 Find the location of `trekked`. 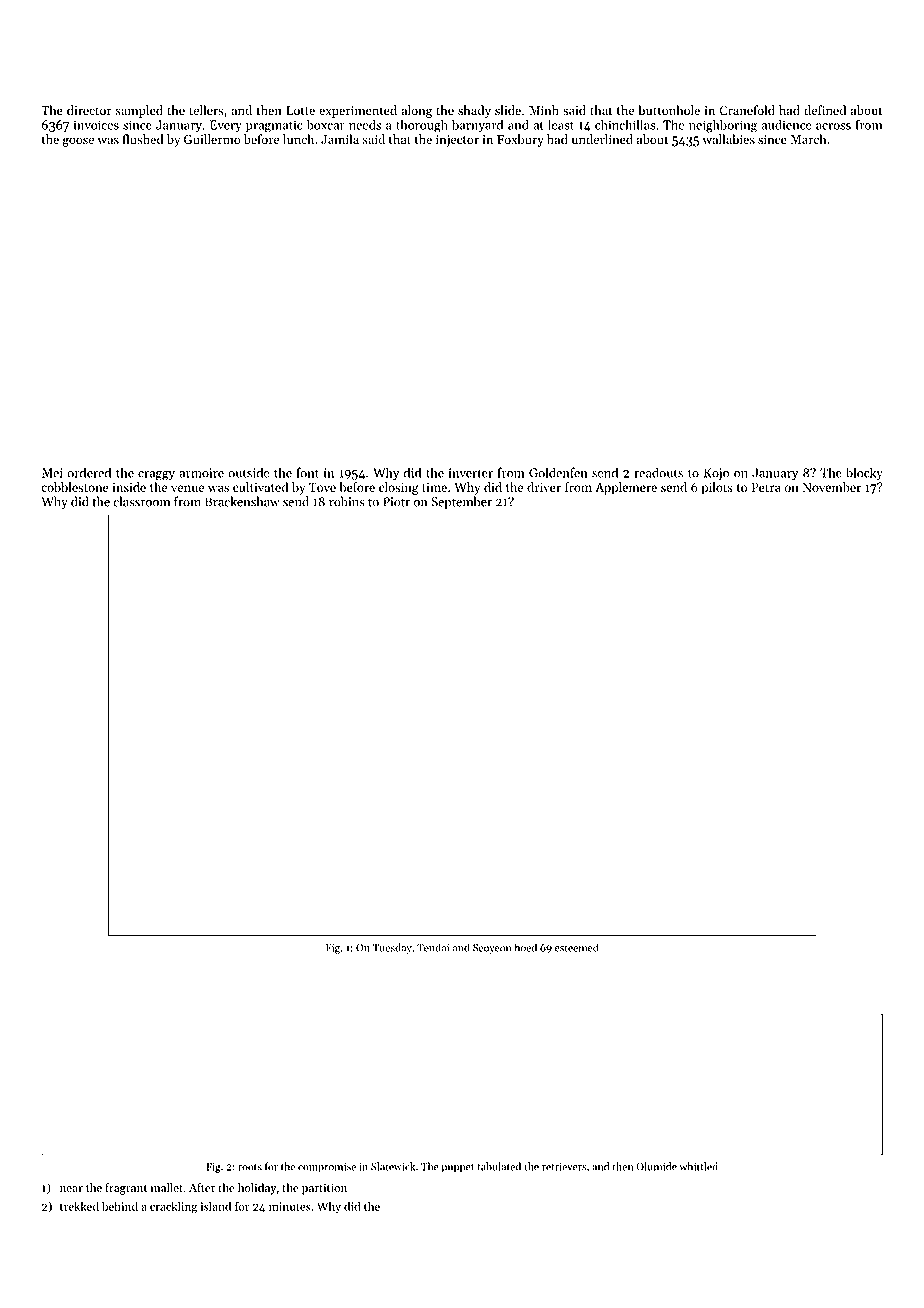

trekked is located at coordinates (79, 1206).
